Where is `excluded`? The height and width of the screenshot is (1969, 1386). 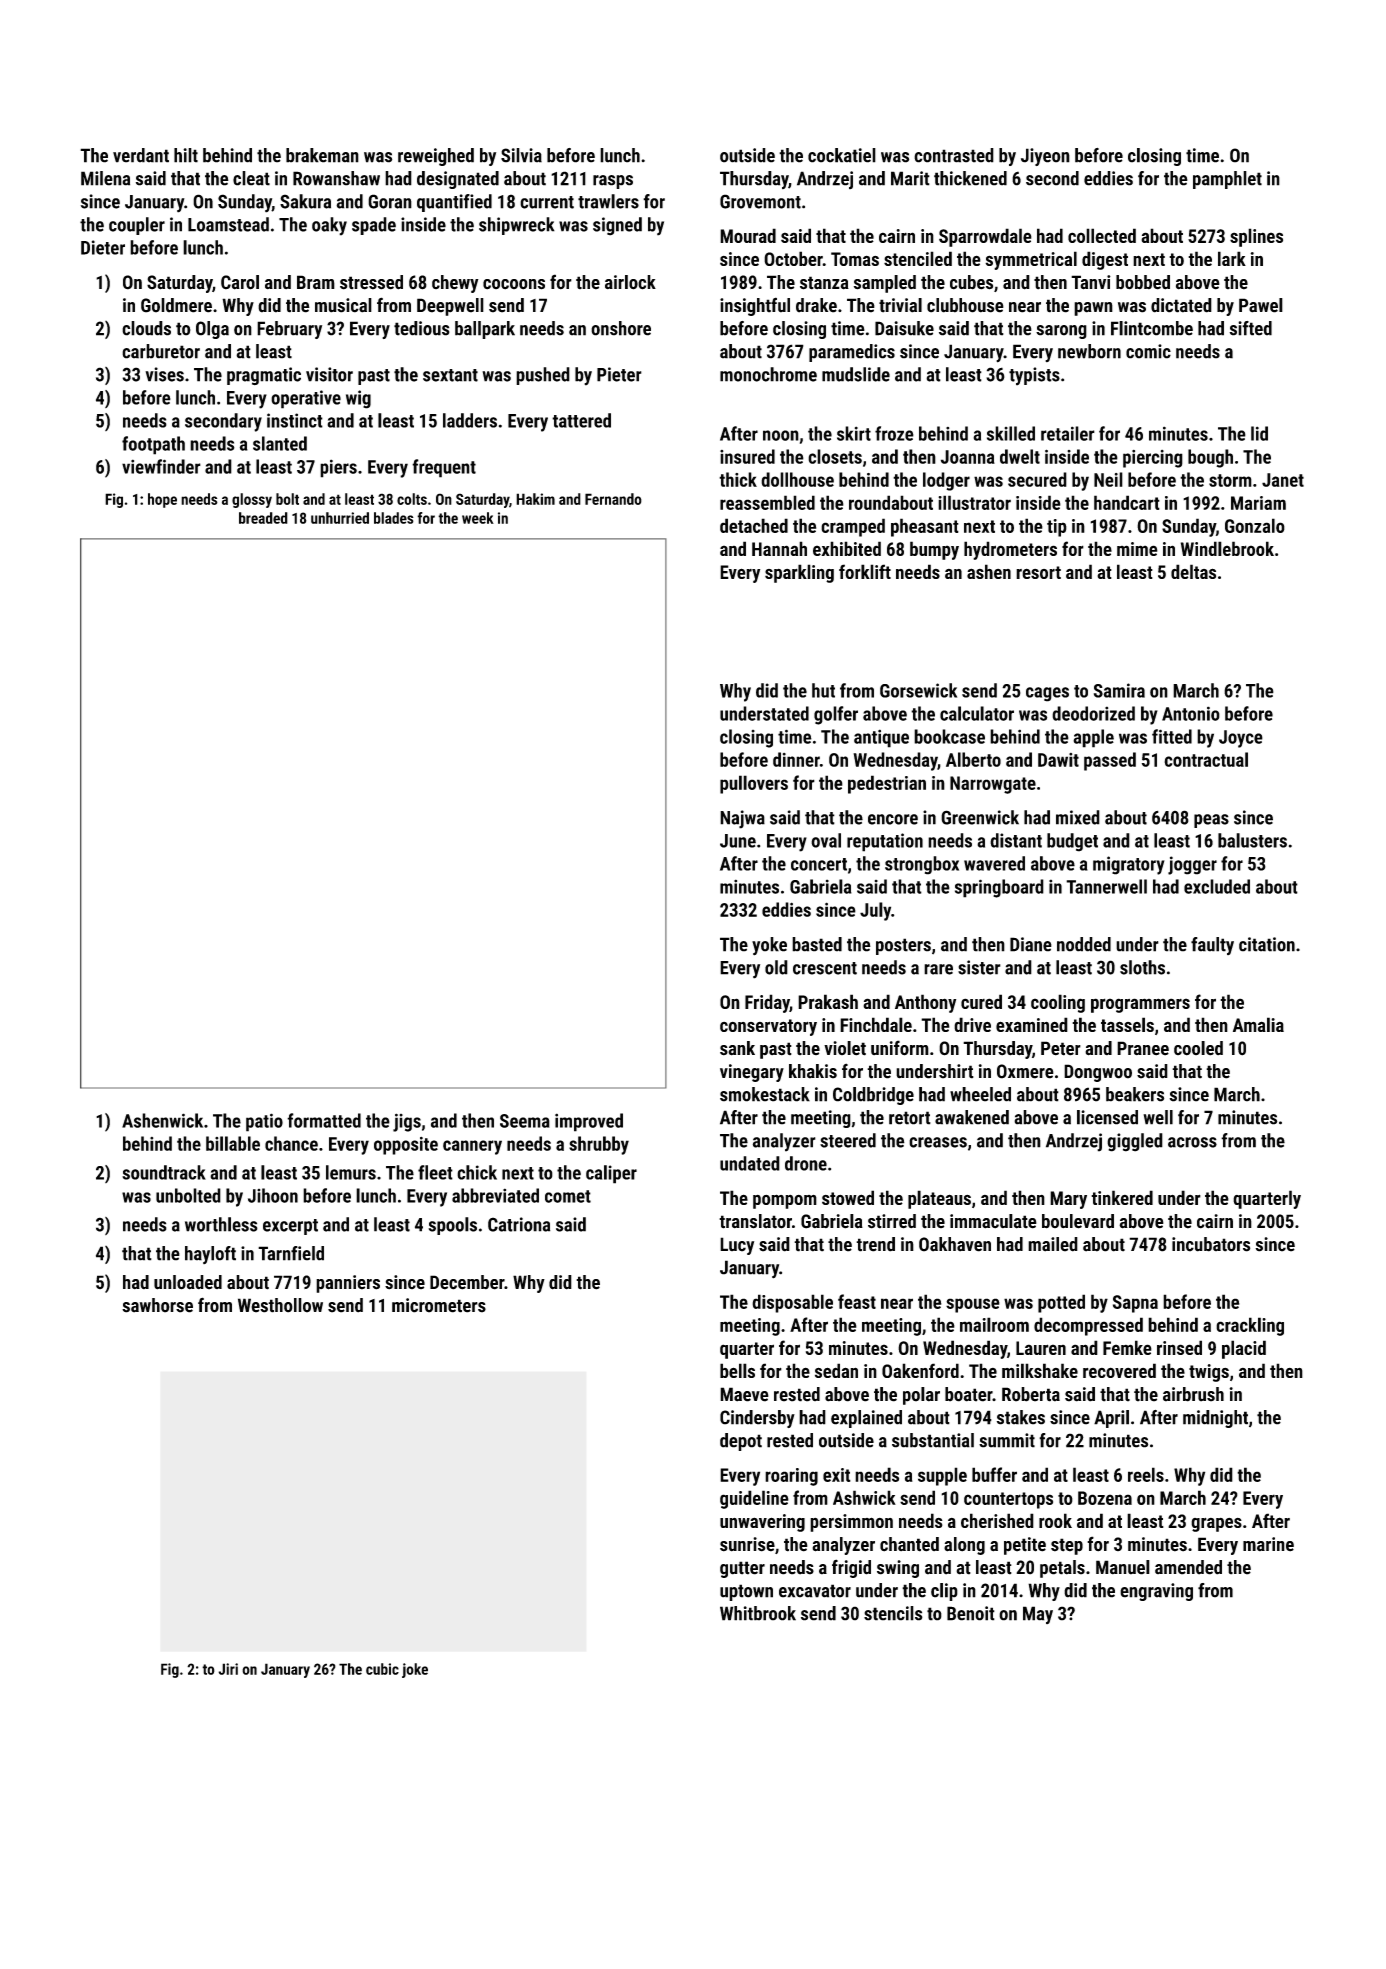
excluded is located at coordinates (1217, 886).
